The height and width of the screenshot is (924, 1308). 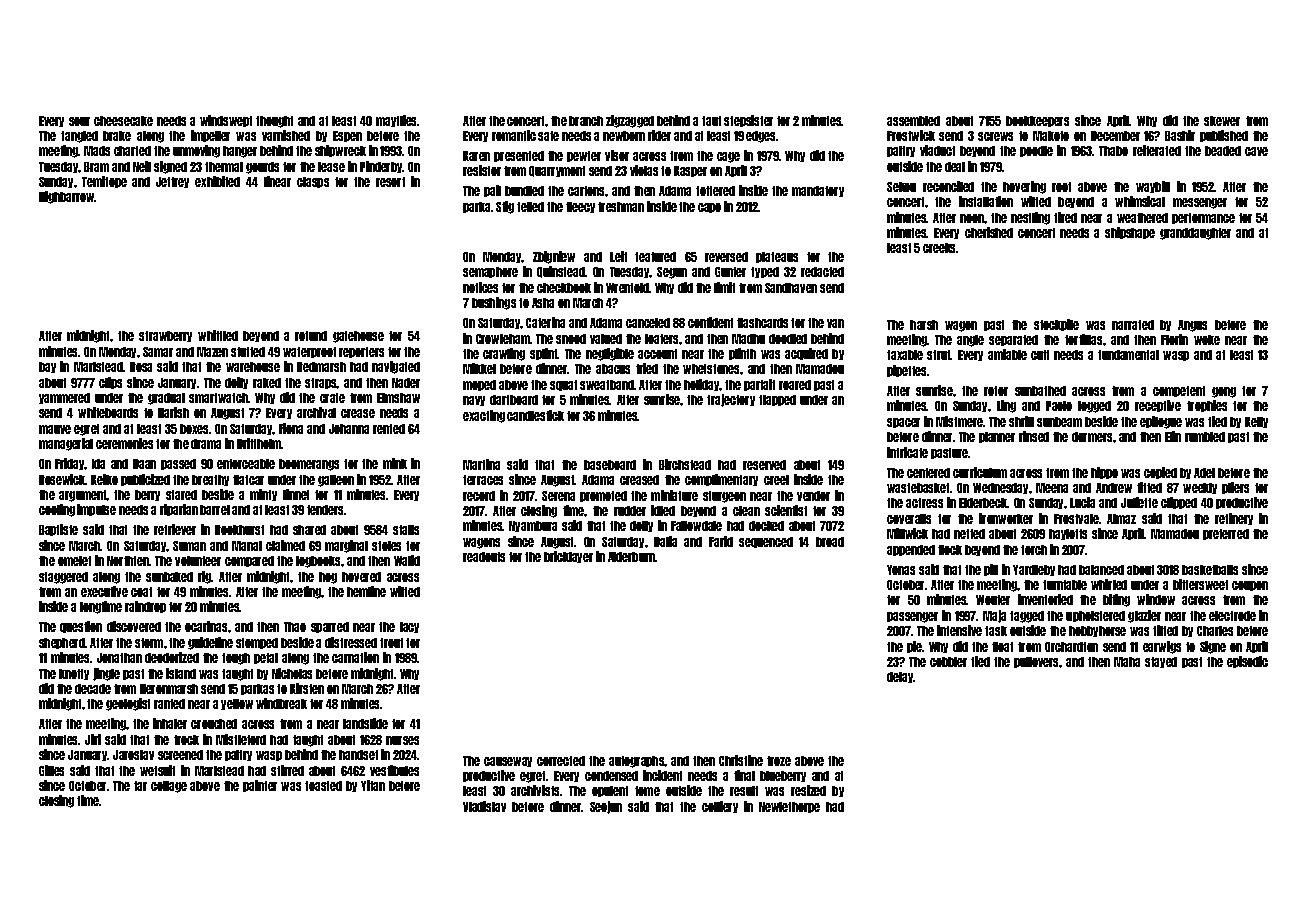 What do you see at coordinates (1027, 617) in the screenshot?
I see `tagged` at bounding box center [1027, 617].
